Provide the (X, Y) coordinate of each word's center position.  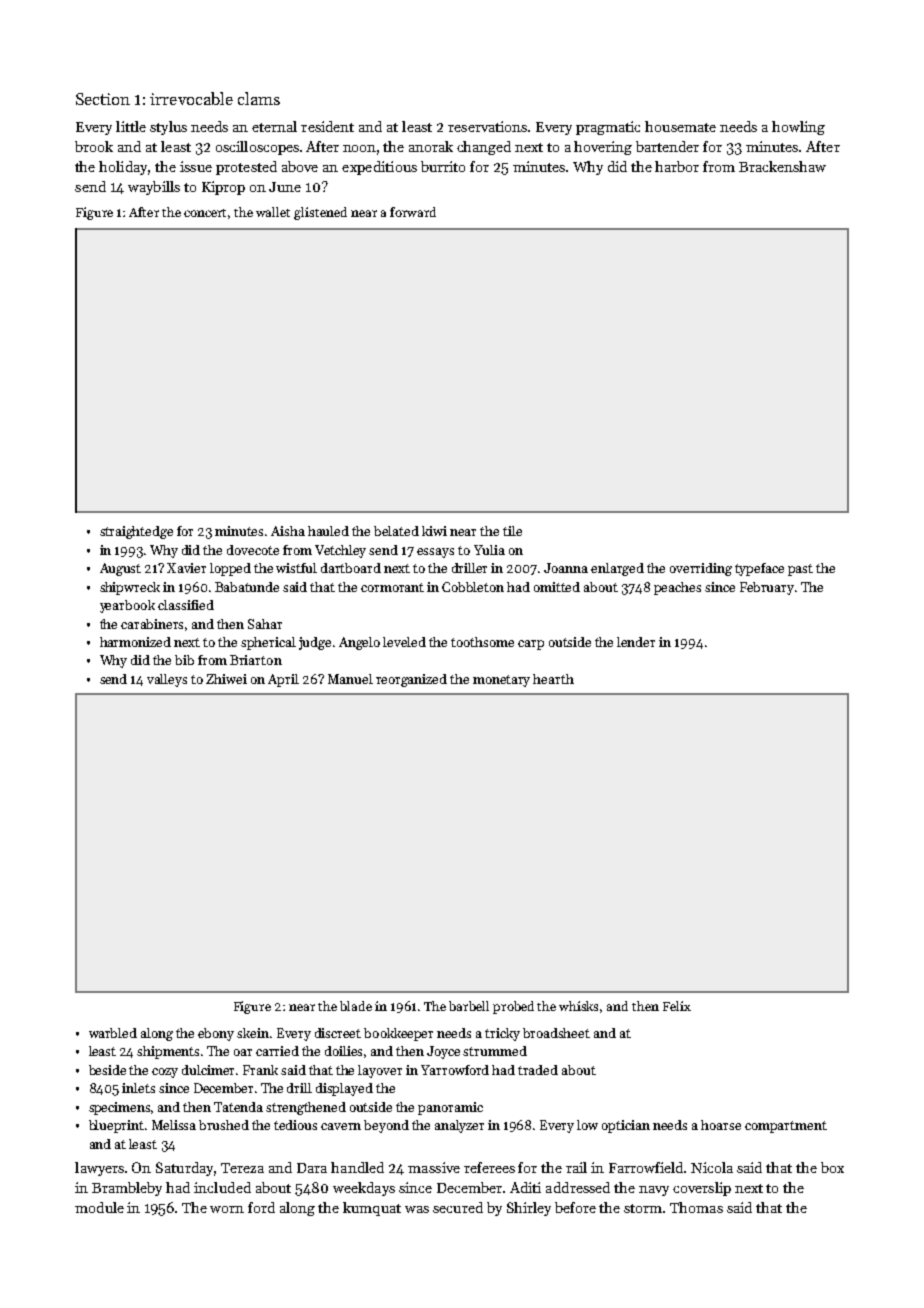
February (767, 588)
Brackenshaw (782, 166)
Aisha (288, 531)
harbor (677, 166)
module (99, 1207)
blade (356, 1006)
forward (413, 212)
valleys (167, 680)
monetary (501, 681)
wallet (273, 212)
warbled (113, 1033)
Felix (677, 1006)
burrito (443, 166)
